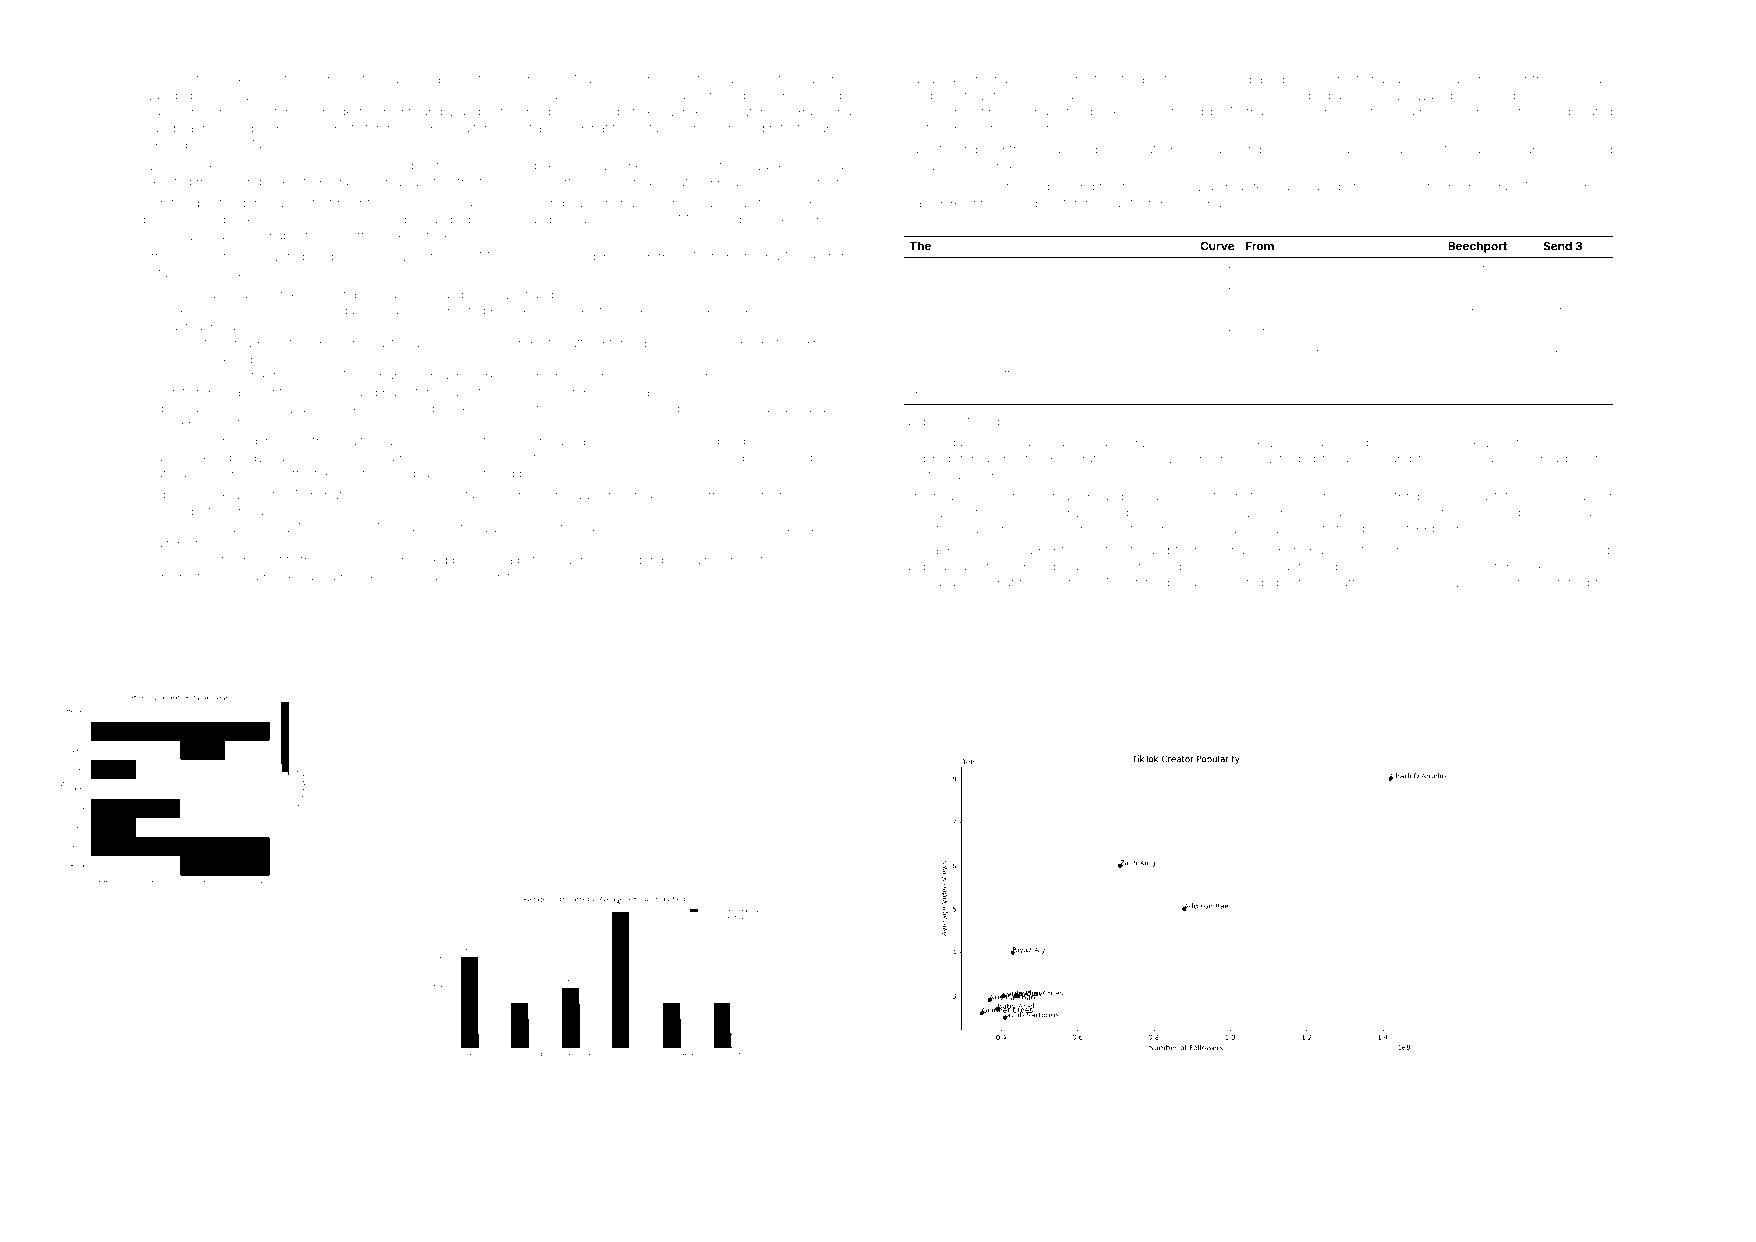 The width and height of the screenshot is (1756, 1242). Describe the element at coordinates (1477, 247) in the screenshot. I see `Beechport` at that location.
